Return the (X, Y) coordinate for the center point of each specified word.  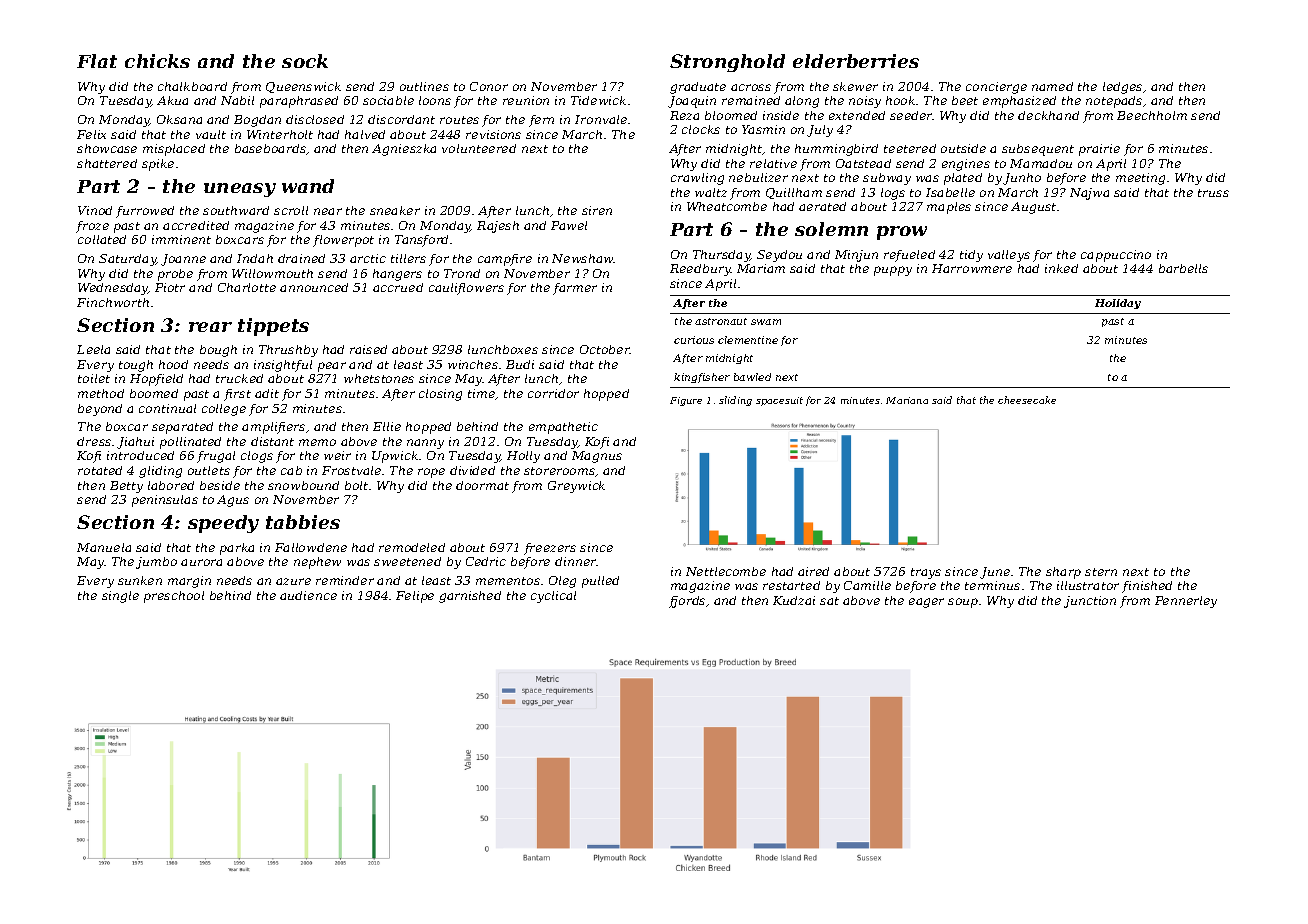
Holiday (1118, 304)
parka (237, 549)
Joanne (183, 260)
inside (781, 115)
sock (305, 61)
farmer (575, 289)
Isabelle (950, 192)
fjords (687, 602)
